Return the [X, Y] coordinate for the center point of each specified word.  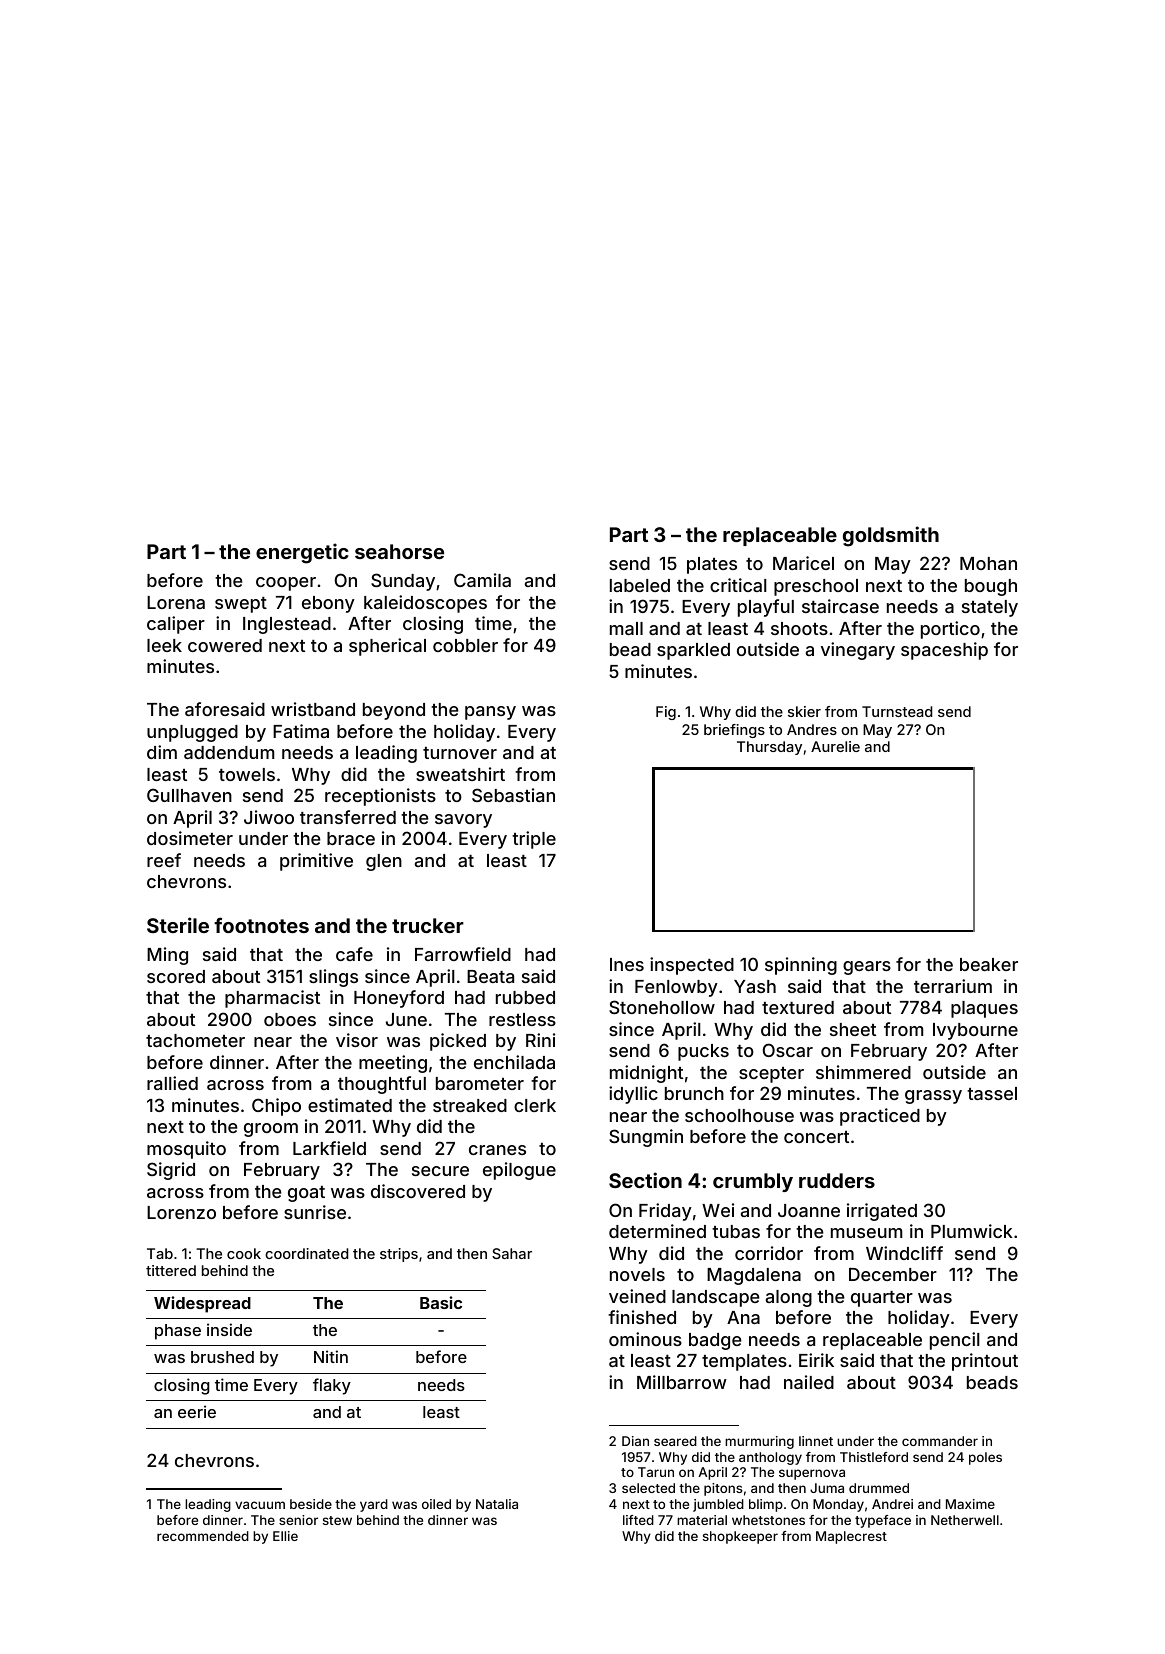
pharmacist [272, 999]
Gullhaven [189, 795]
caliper [176, 625]
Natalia [497, 1504]
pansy [490, 713]
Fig [666, 713]
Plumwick [972, 1231]
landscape [716, 1298]
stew [337, 1520]
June [406, 1019]
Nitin [331, 1356]
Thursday [769, 748]
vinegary [858, 651]
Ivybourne [975, 1031]
